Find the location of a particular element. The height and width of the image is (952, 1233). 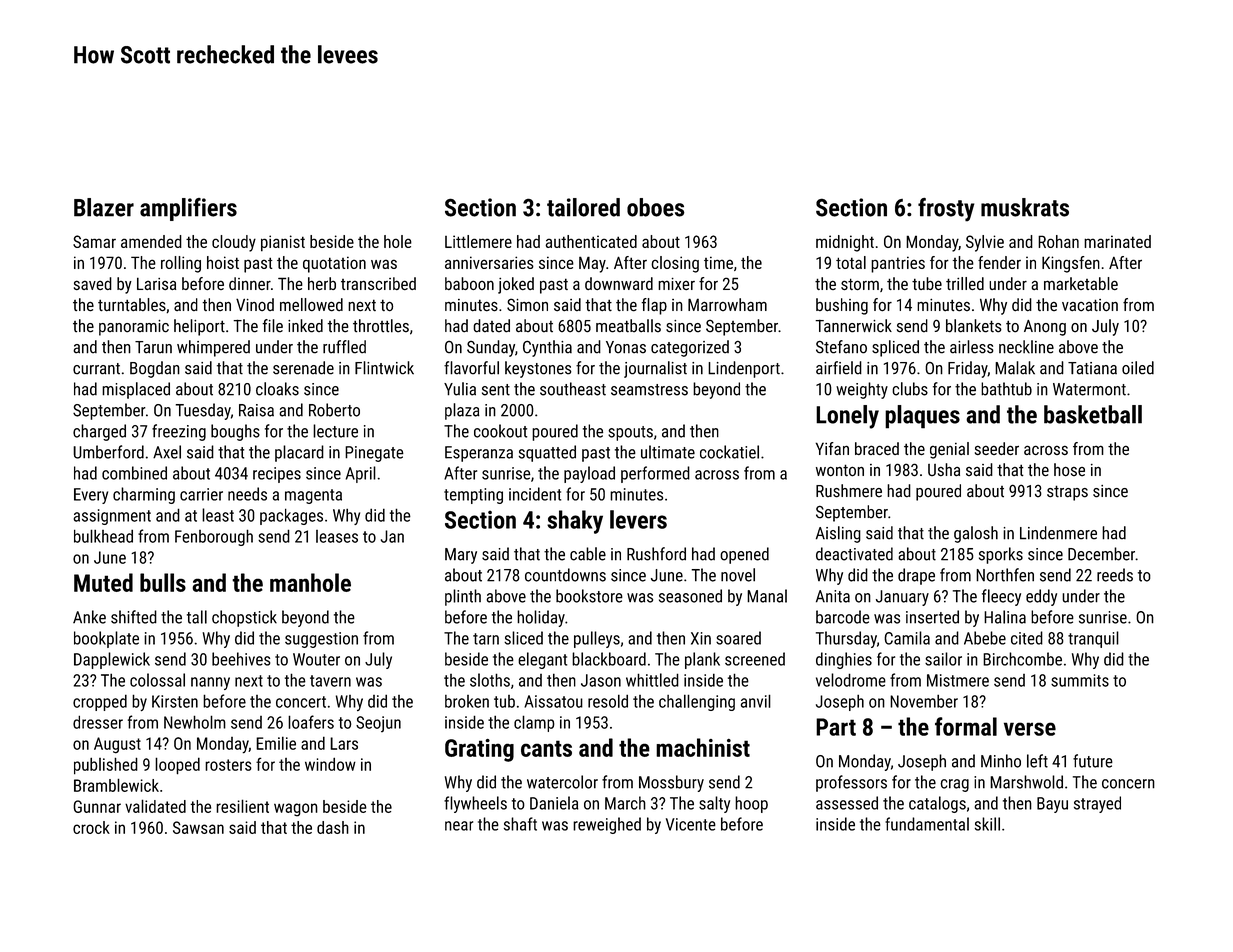

muskrats is located at coordinates (1025, 207).
